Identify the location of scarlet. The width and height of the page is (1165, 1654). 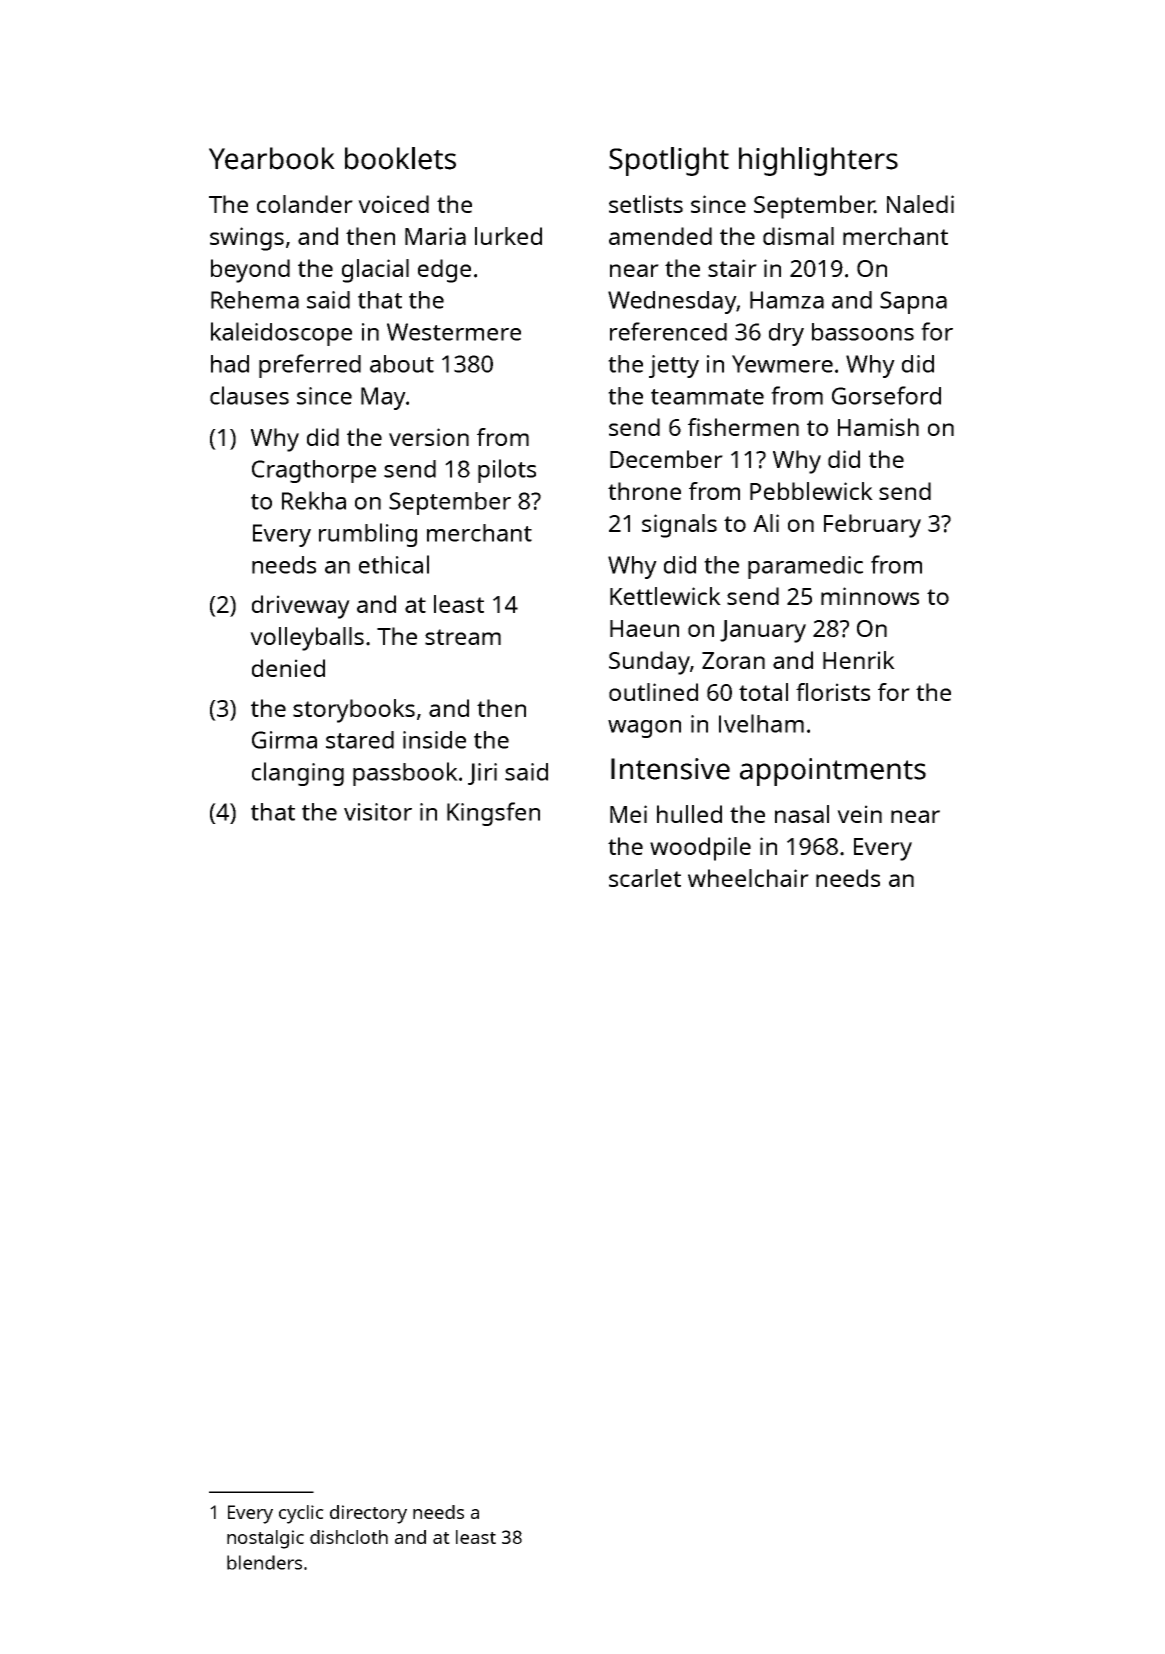
(645, 878).
